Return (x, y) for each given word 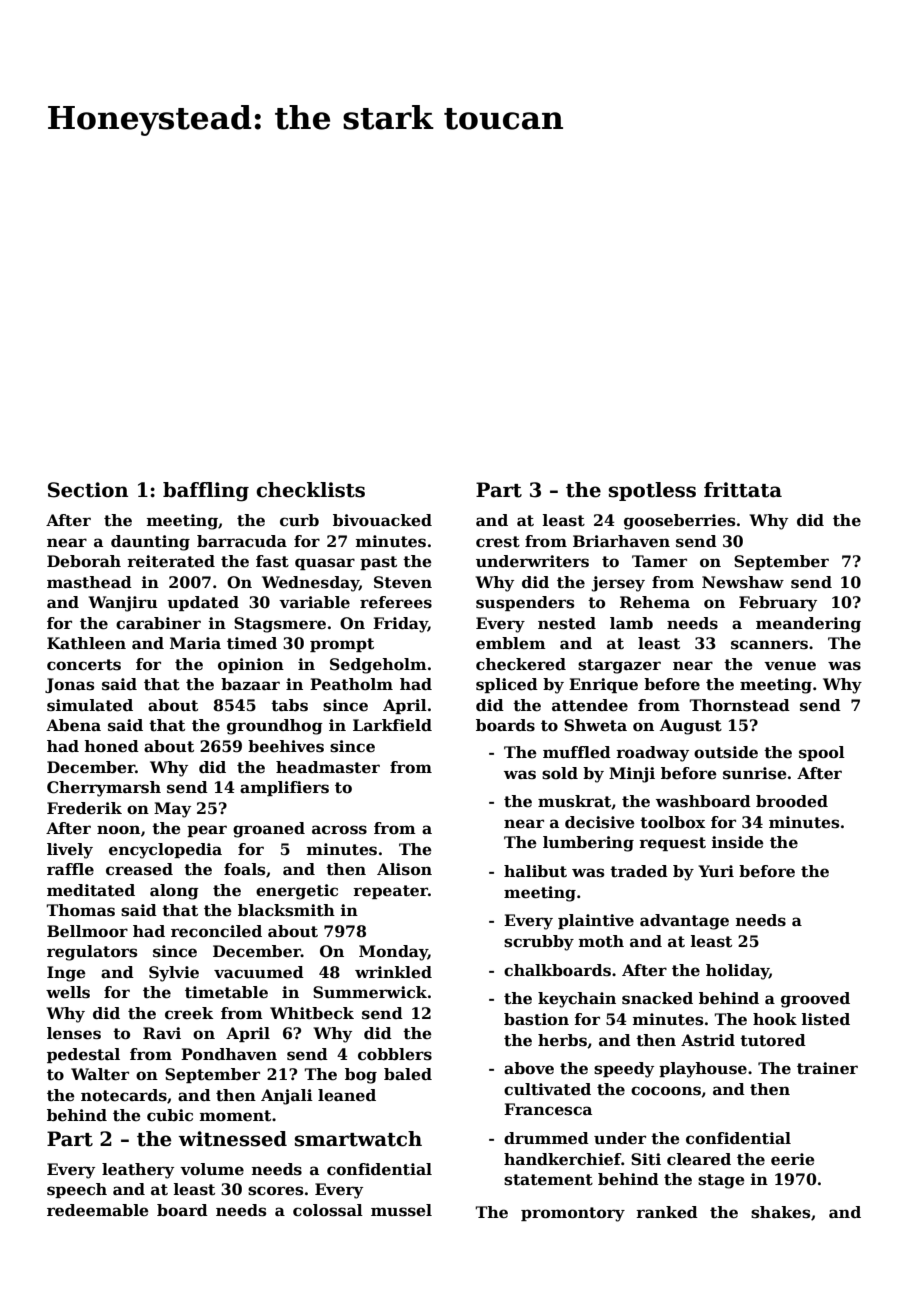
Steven (403, 582)
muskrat (574, 801)
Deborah (84, 561)
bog (361, 1076)
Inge (66, 974)
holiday (737, 972)
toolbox (672, 822)
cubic (170, 1115)
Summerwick (370, 992)
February (778, 604)
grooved (815, 1000)
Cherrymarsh (104, 789)
